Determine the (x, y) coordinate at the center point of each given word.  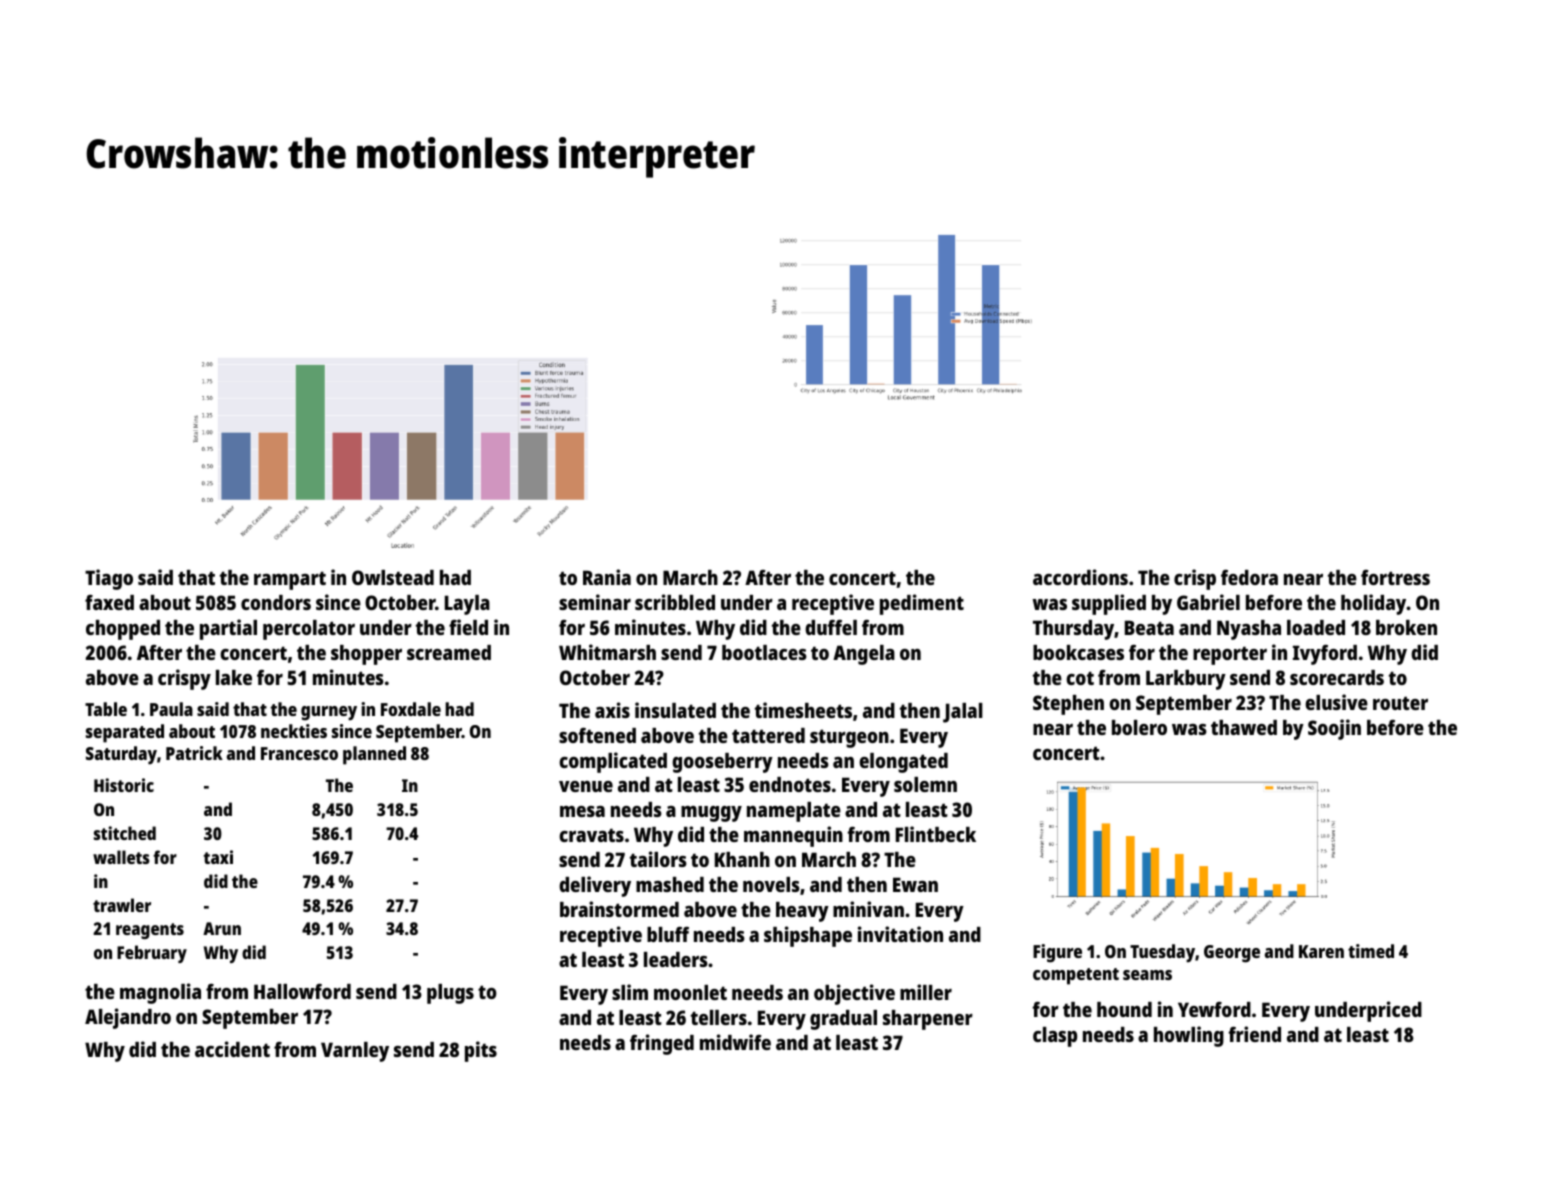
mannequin (793, 836)
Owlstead (393, 577)
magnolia (160, 993)
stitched (125, 833)
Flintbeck (936, 834)
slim (630, 992)
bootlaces (764, 652)
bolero (1139, 727)
